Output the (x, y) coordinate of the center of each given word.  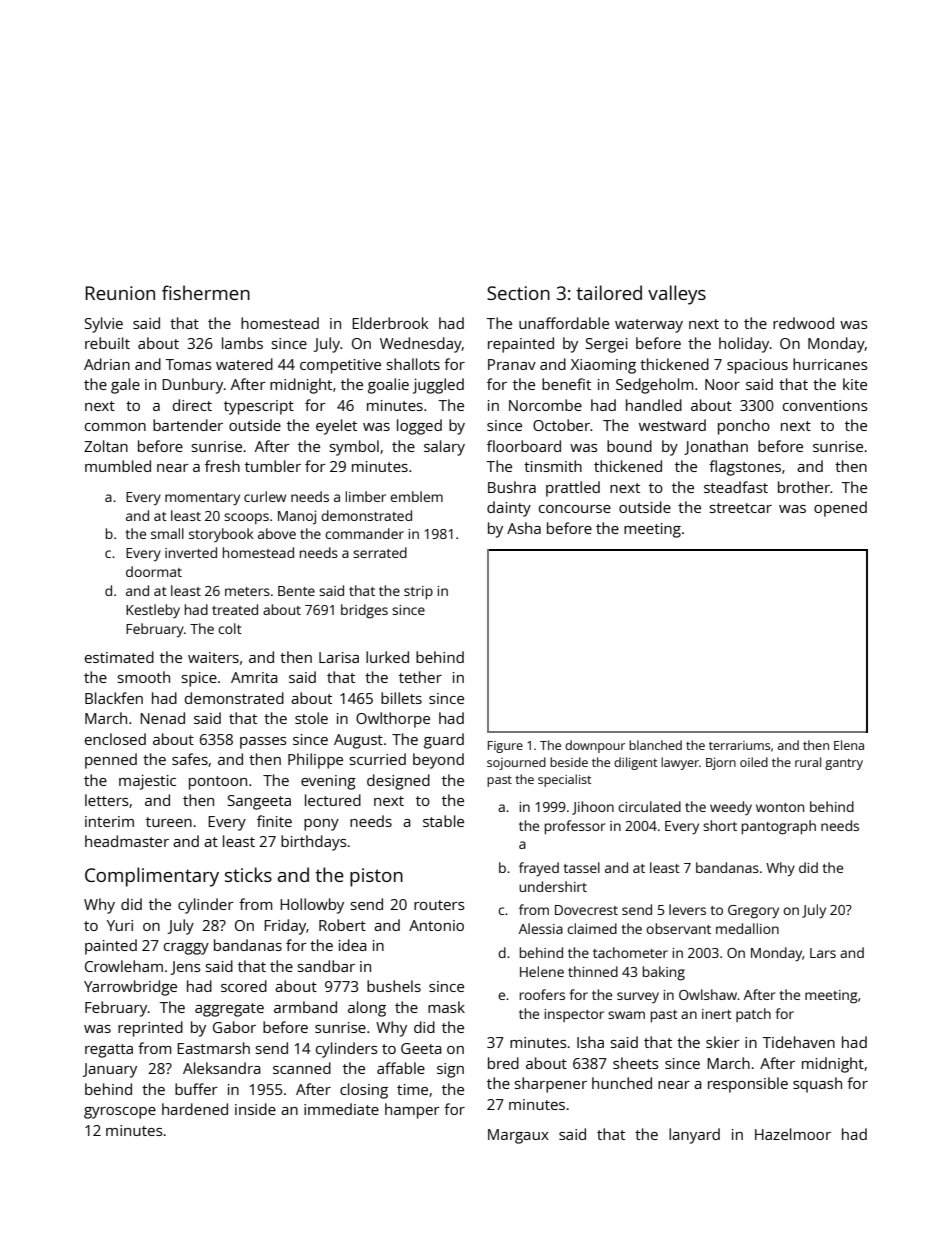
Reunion (120, 293)
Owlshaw (708, 994)
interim (109, 821)
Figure (505, 747)
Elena (849, 745)
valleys (677, 295)
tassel (581, 867)
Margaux (518, 1136)
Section (518, 293)
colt (230, 628)
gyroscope (120, 1113)
